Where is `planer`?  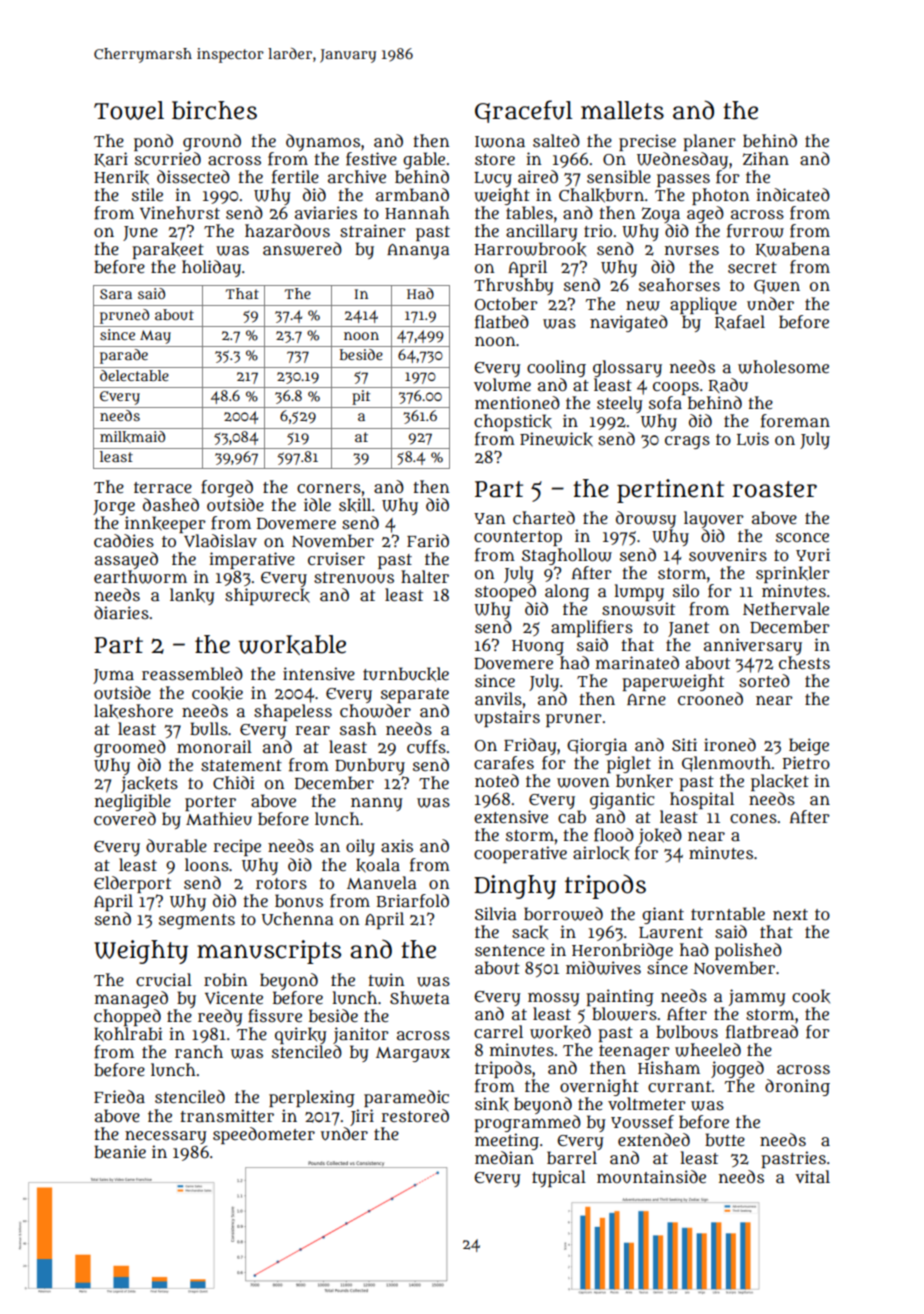 planer is located at coordinates (709, 142).
